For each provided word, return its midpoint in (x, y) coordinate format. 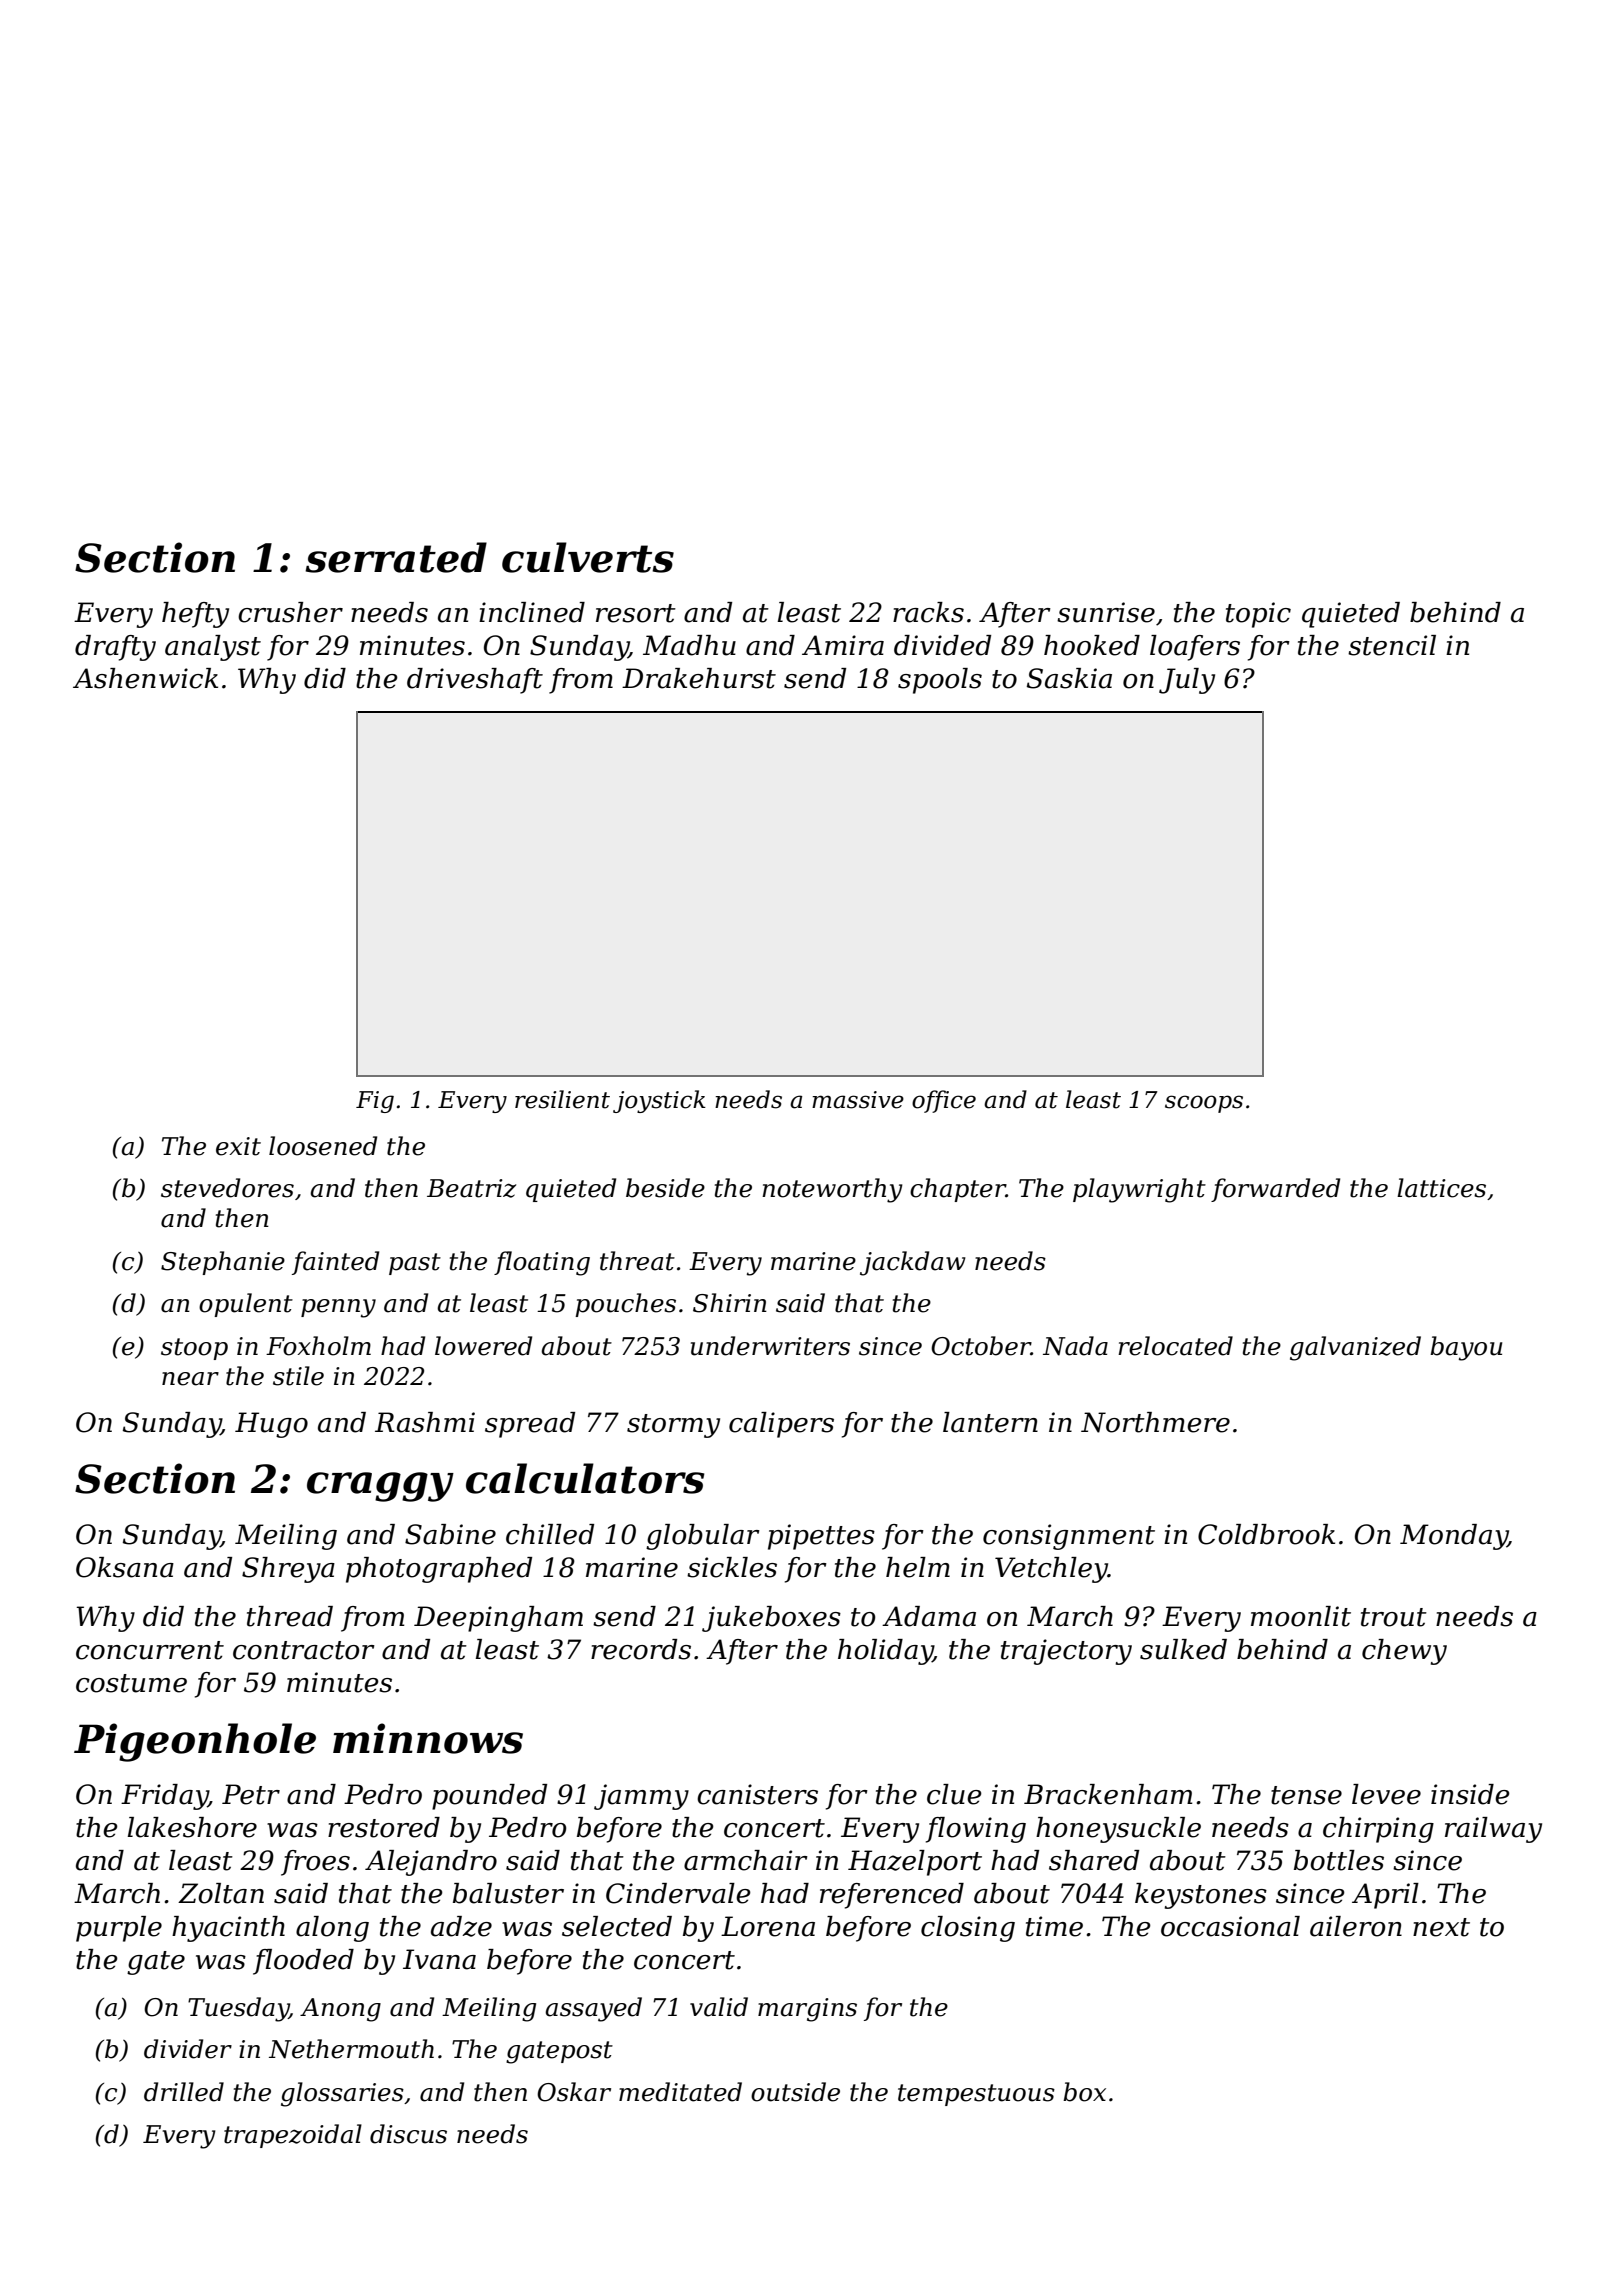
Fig (375, 1102)
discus (408, 2134)
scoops (1204, 1104)
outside (795, 2092)
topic (1258, 615)
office (944, 1101)
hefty (195, 615)
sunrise (1106, 612)
